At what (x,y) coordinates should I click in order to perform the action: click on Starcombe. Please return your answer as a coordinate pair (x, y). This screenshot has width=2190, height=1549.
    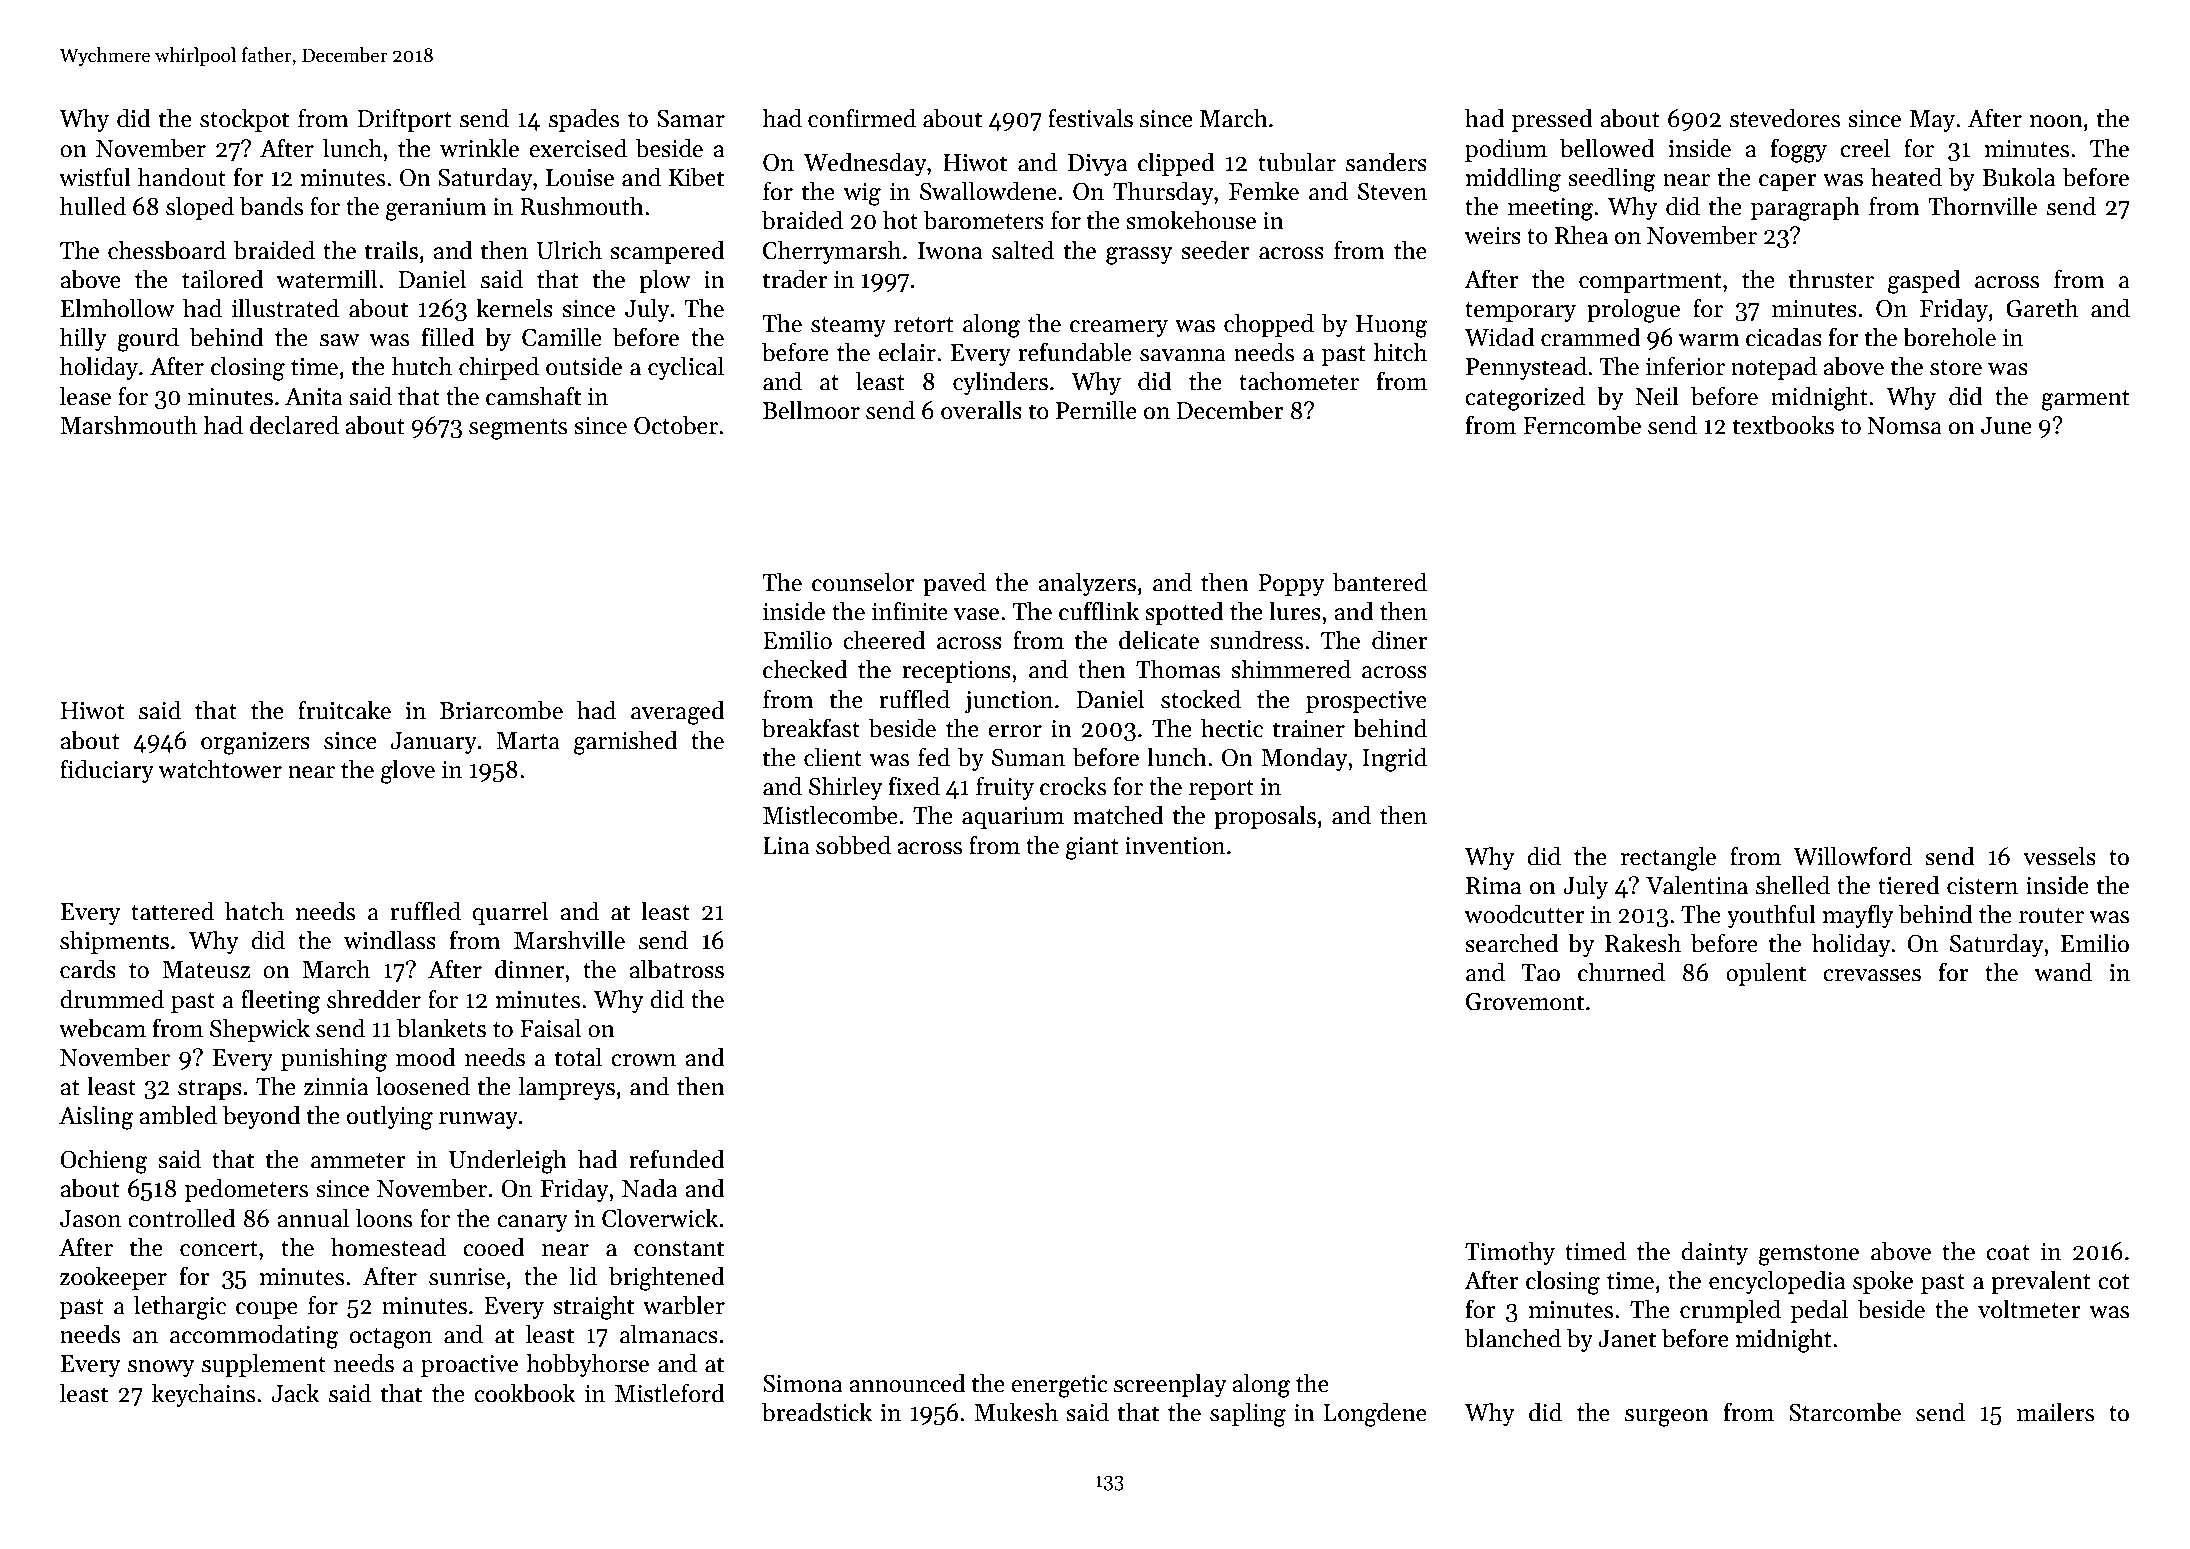
    Looking at the image, I should click on (1845, 1412).
